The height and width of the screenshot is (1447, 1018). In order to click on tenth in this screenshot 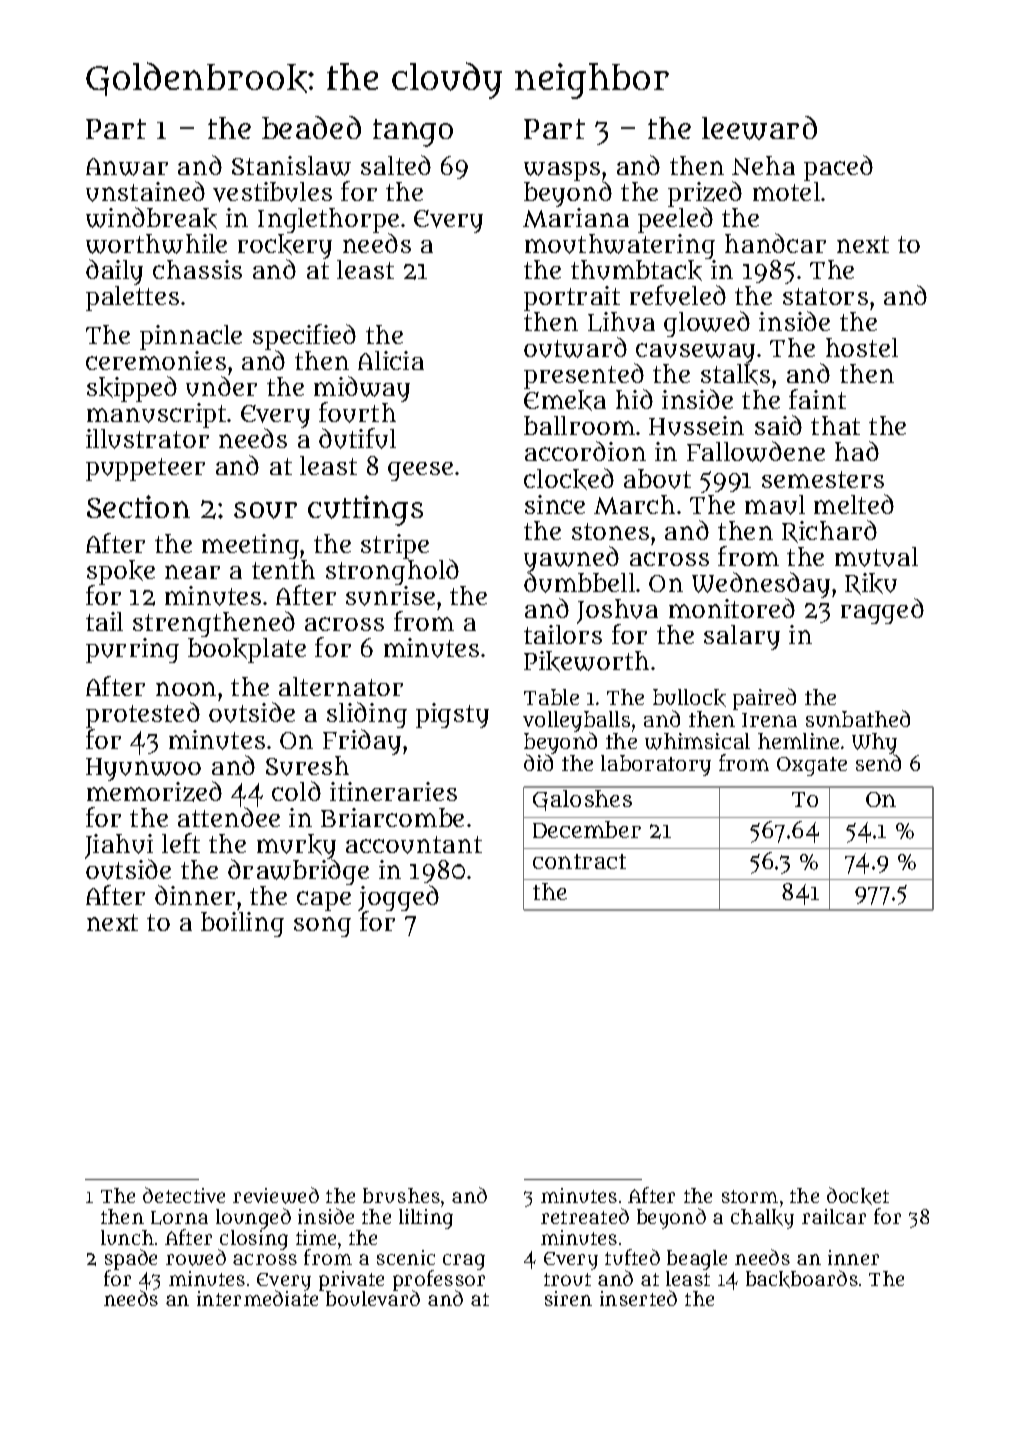, I will do `click(283, 569)`.
